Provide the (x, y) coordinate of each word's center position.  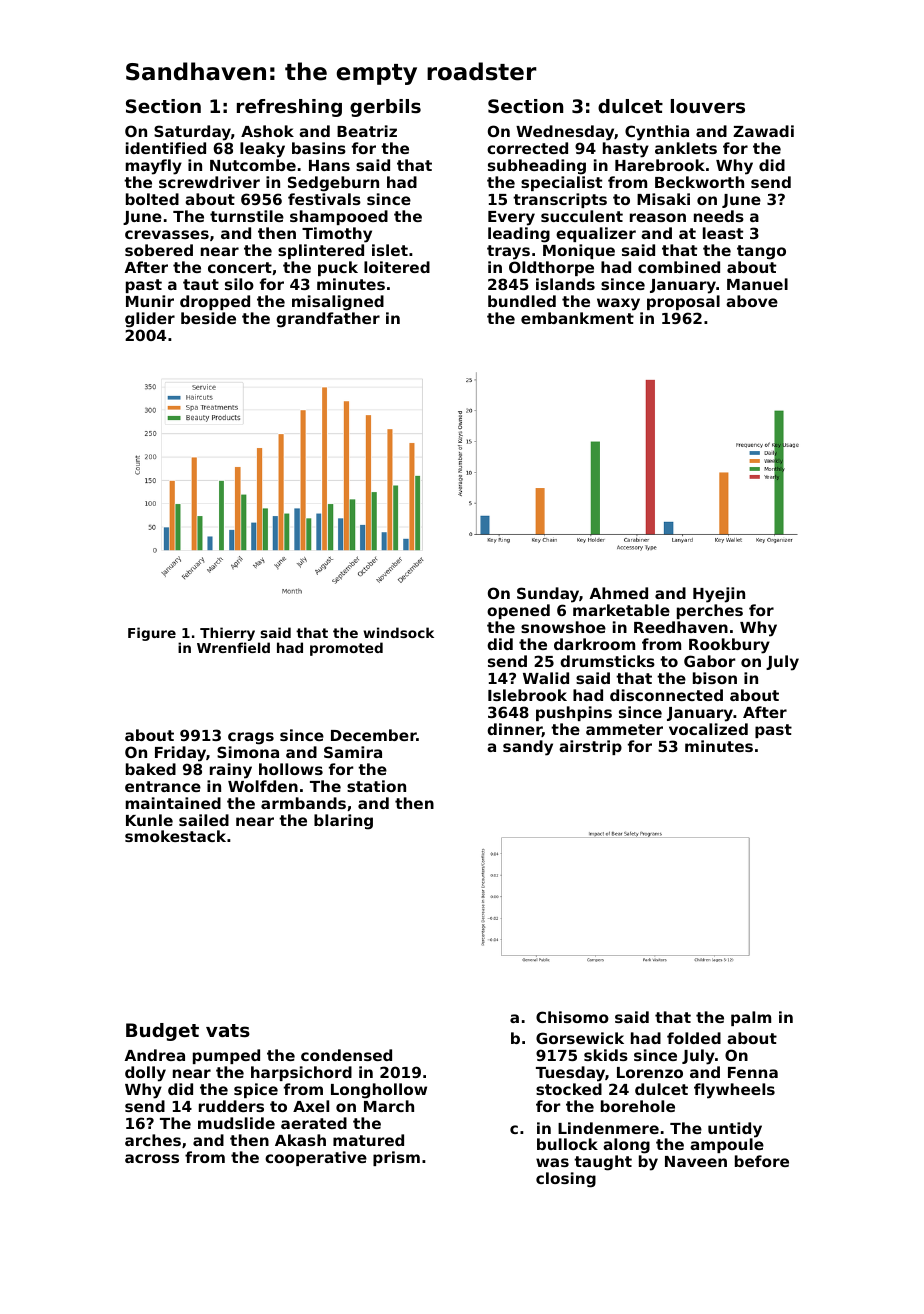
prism (396, 1158)
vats (228, 1030)
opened (518, 611)
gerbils (385, 108)
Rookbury (729, 646)
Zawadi (763, 131)
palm (751, 1018)
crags (251, 738)
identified (166, 148)
